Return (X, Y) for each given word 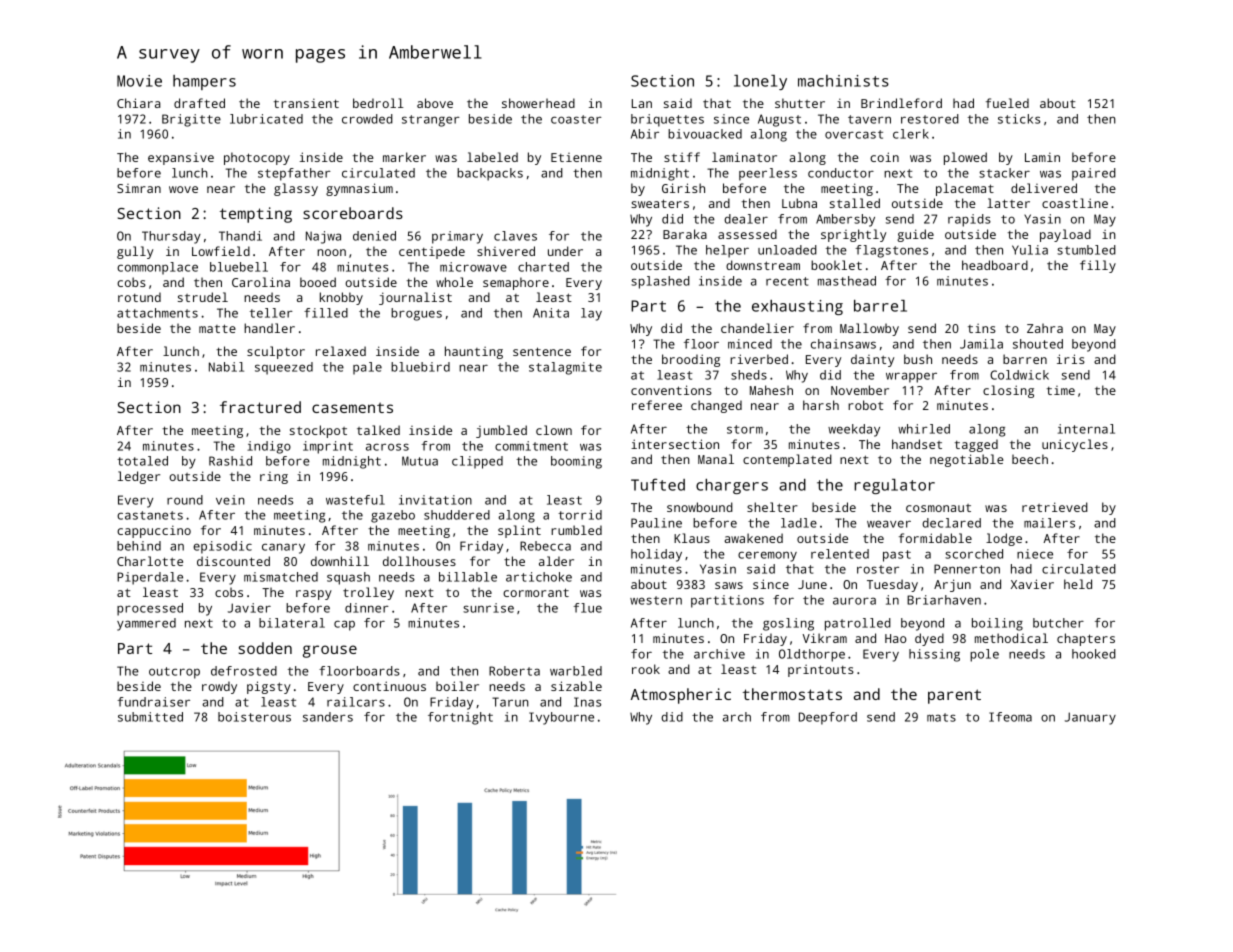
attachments (157, 313)
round (185, 500)
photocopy (257, 158)
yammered (146, 624)
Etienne (576, 157)
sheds (749, 375)
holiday (656, 555)
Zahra (1045, 328)
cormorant (536, 592)
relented (840, 554)
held (1078, 584)
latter (1008, 203)
